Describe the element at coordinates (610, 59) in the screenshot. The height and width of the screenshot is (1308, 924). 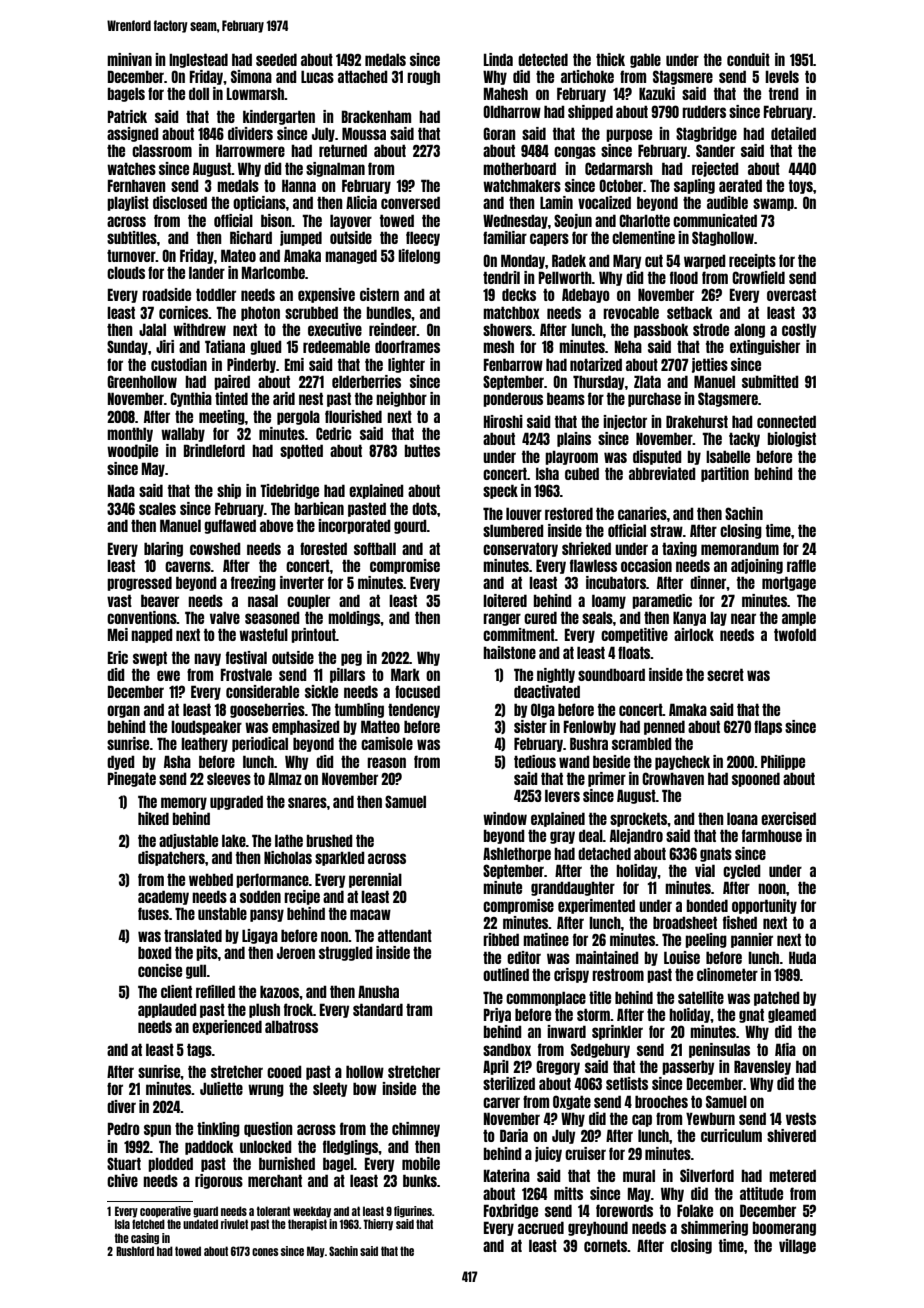
I see `thick` at that location.
